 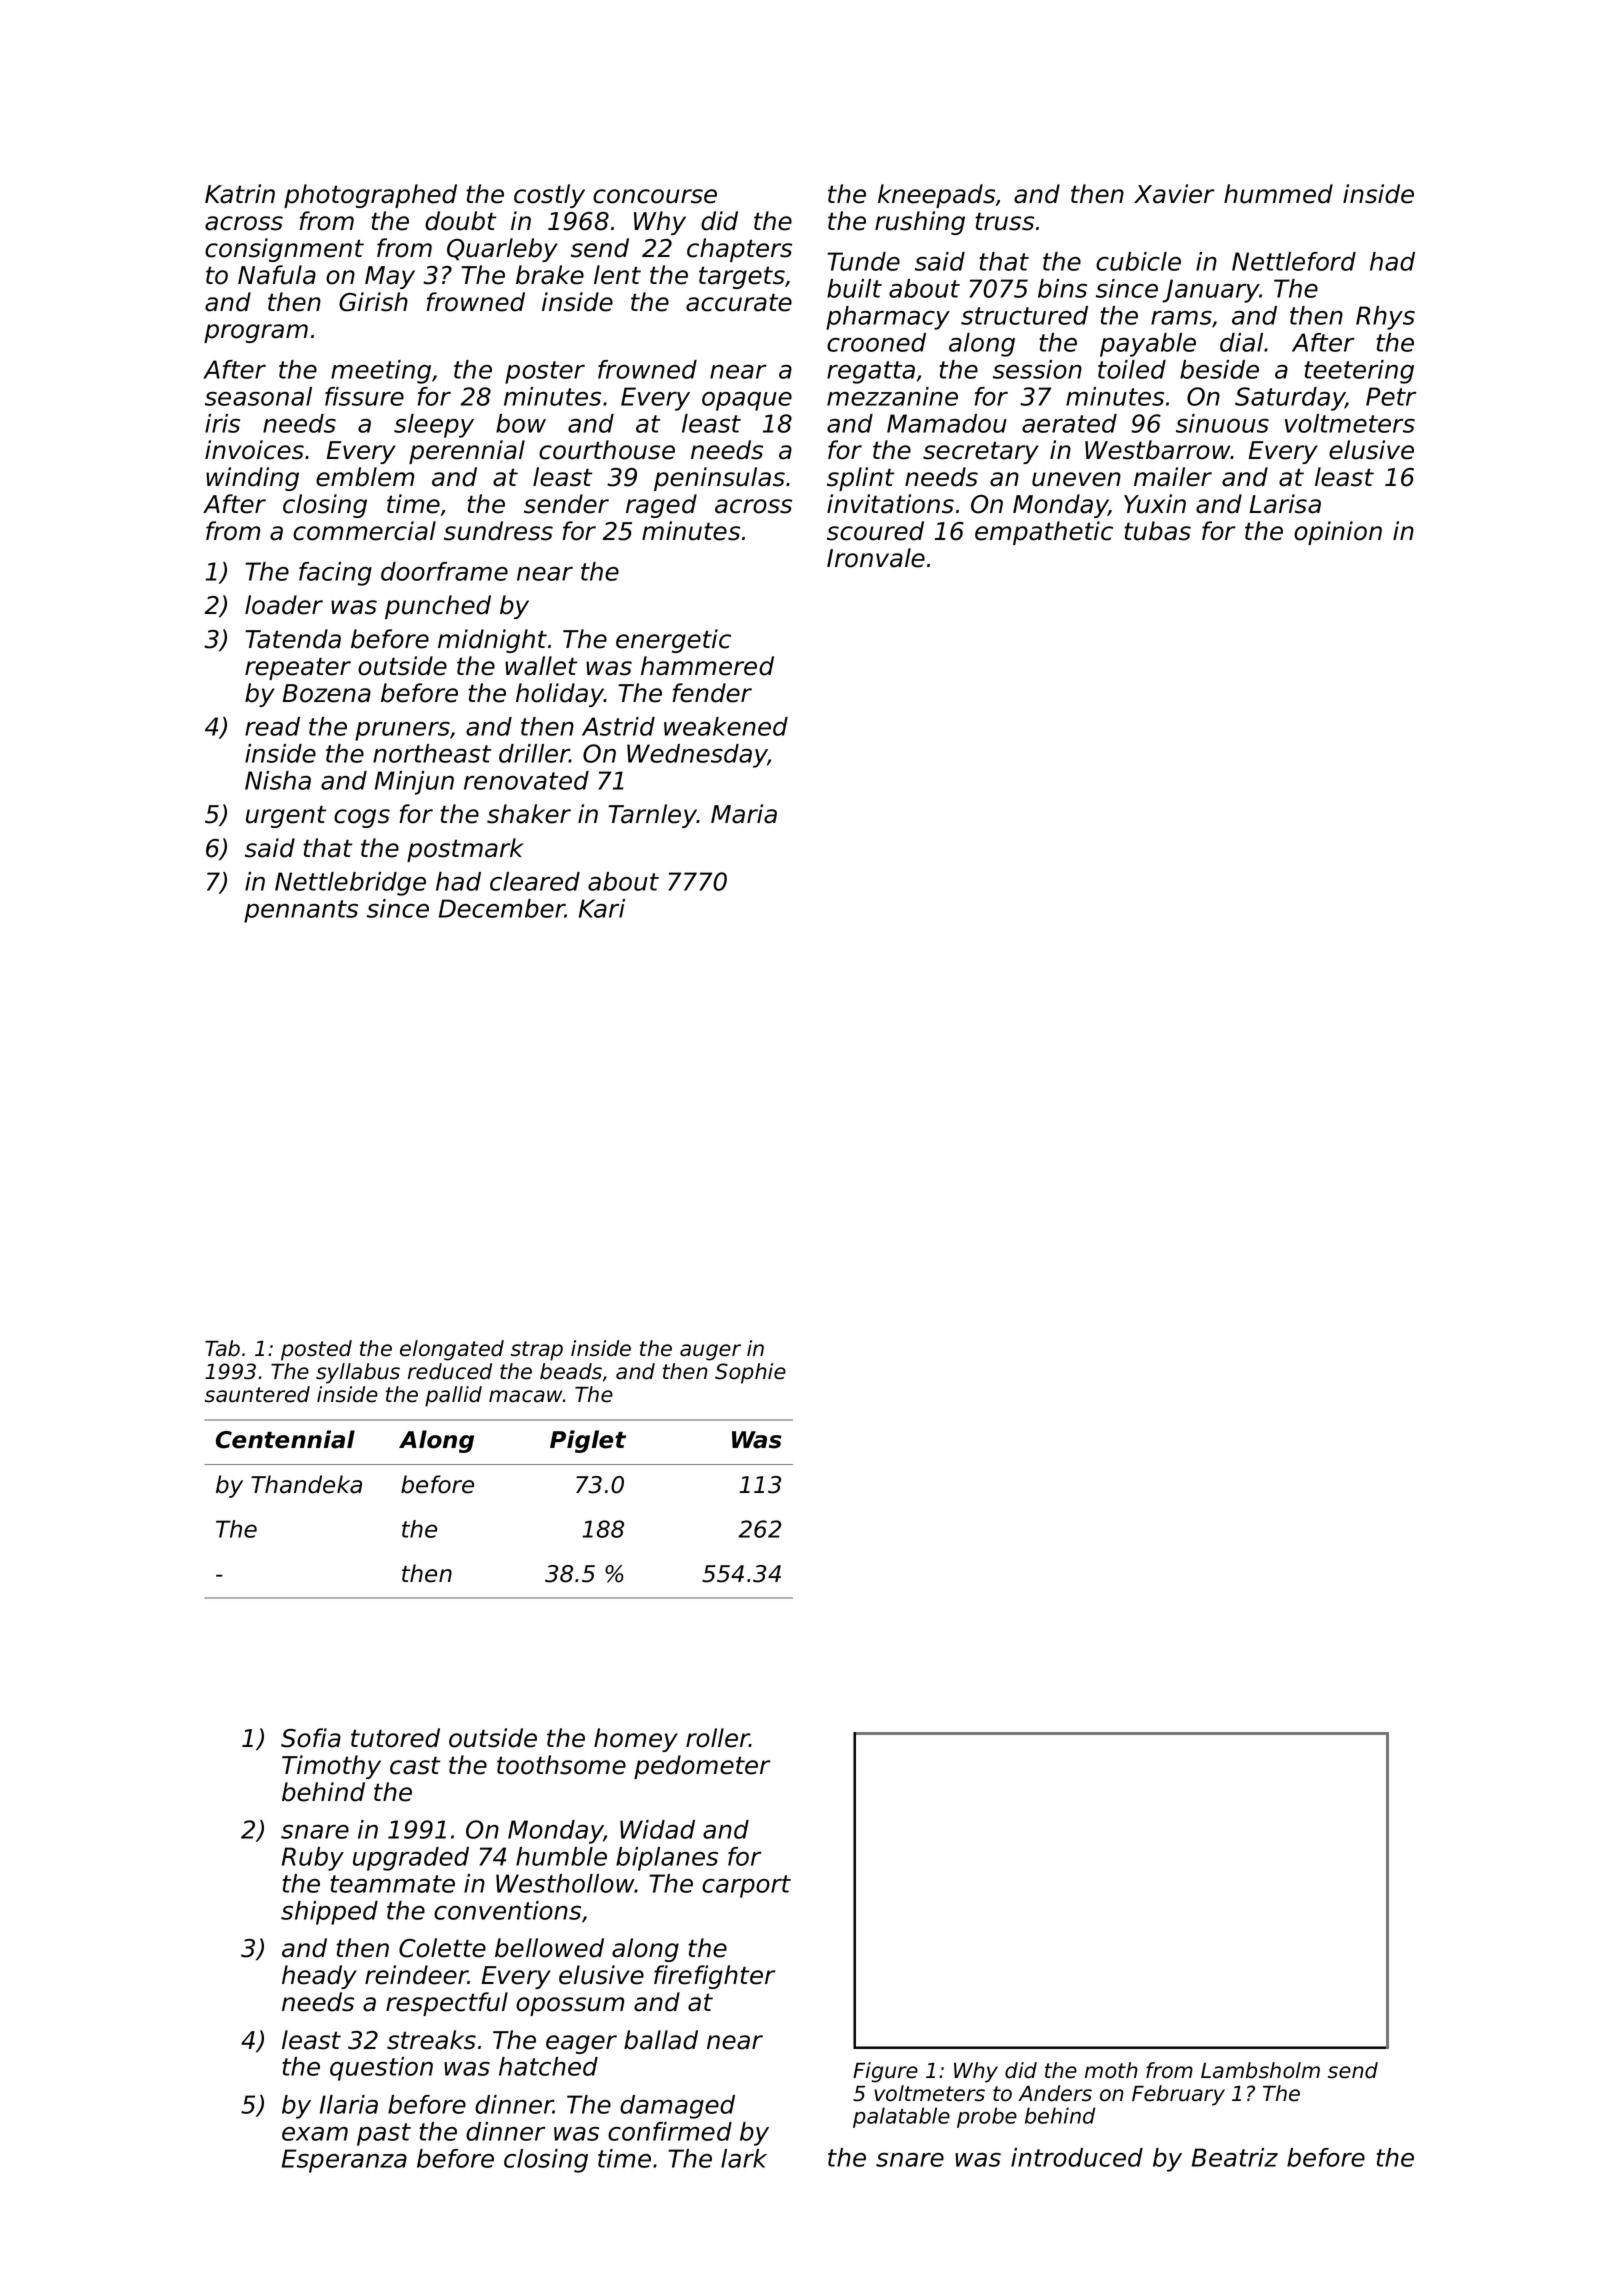 What do you see at coordinates (390, 277) in the document?
I see `May` at bounding box center [390, 277].
